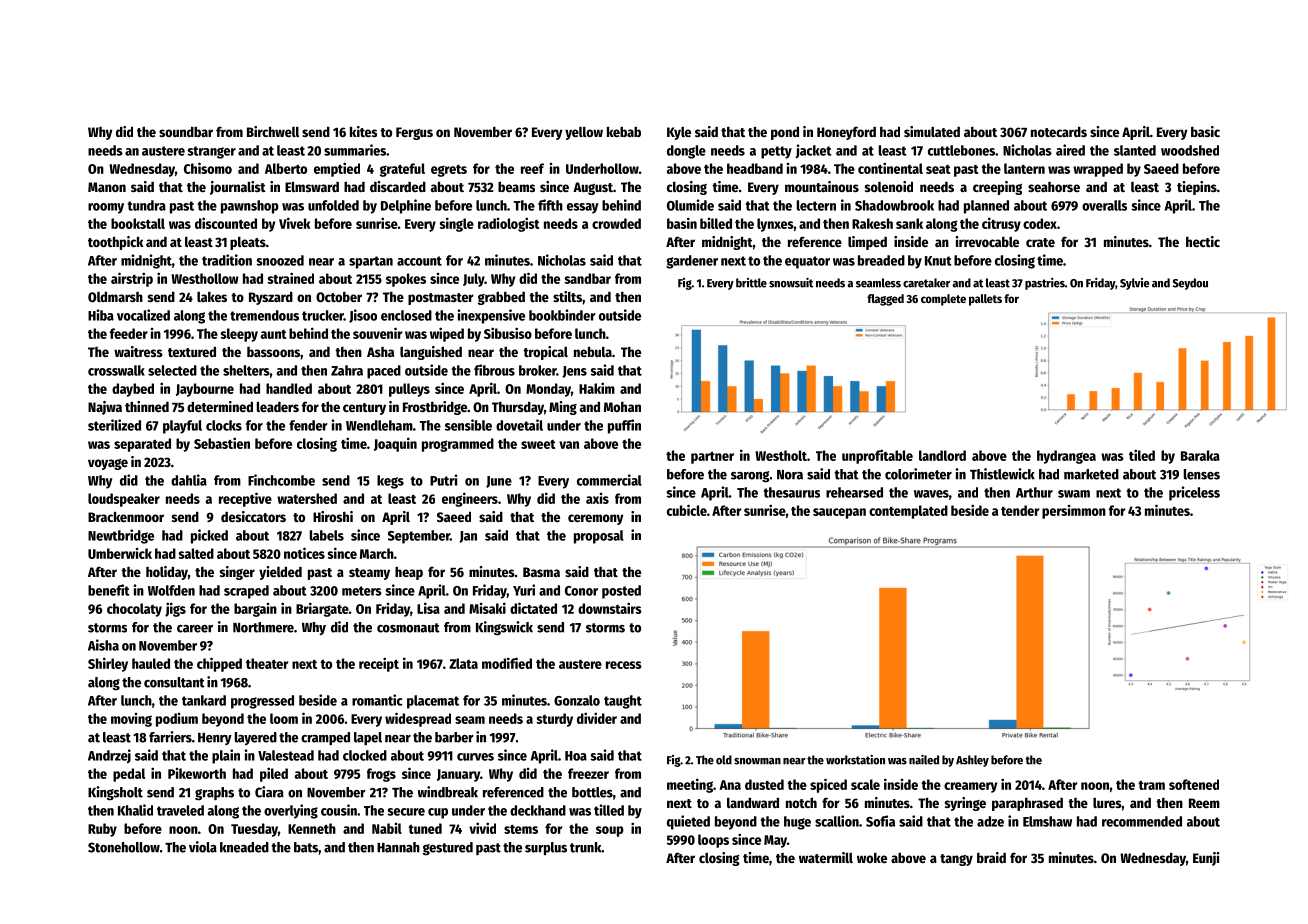 This page has height=924, width=1308. I want to click on Frostbridge, so click(435, 408).
